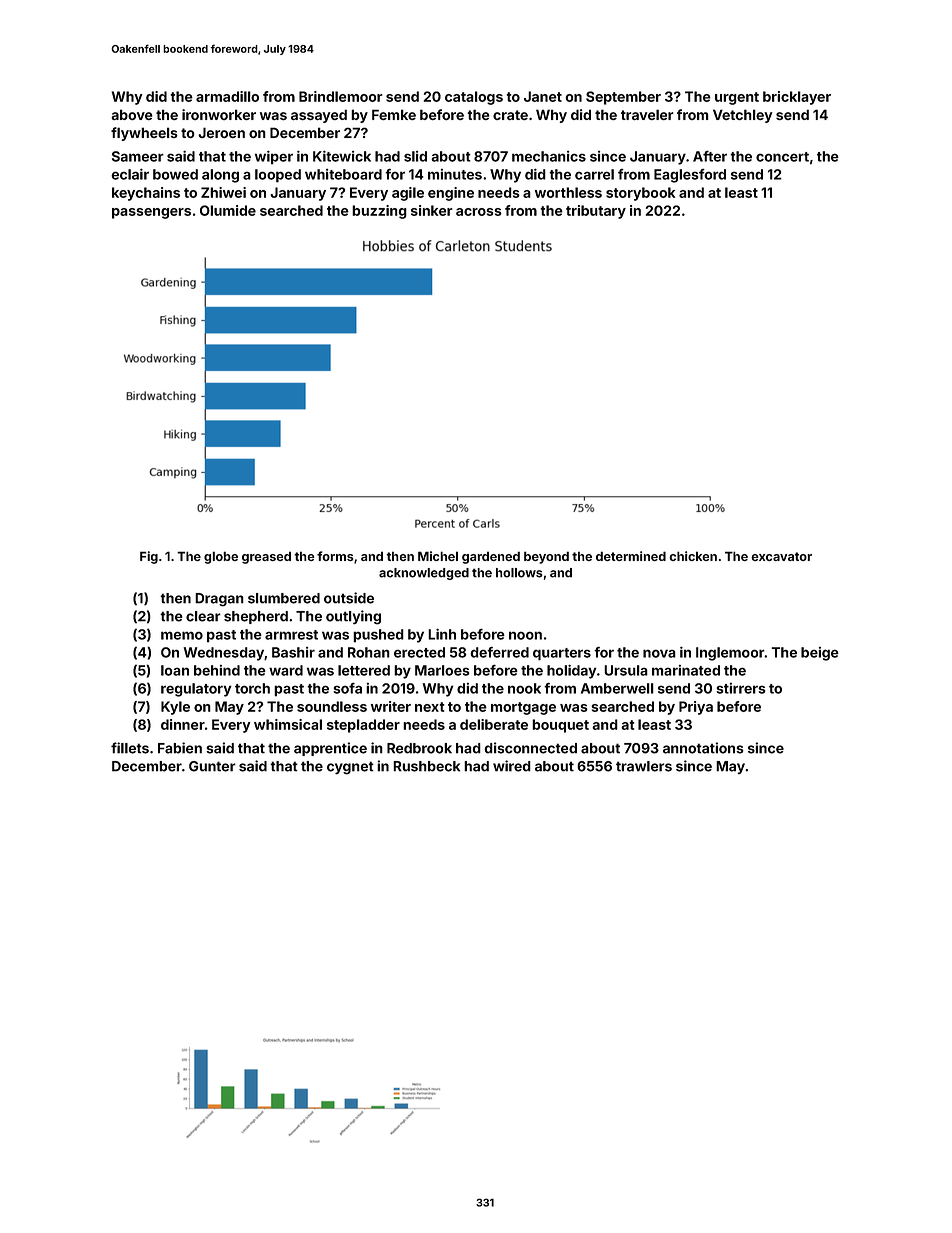 The width and height of the screenshot is (952, 1233). I want to click on trawlers, so click(644, 766).
